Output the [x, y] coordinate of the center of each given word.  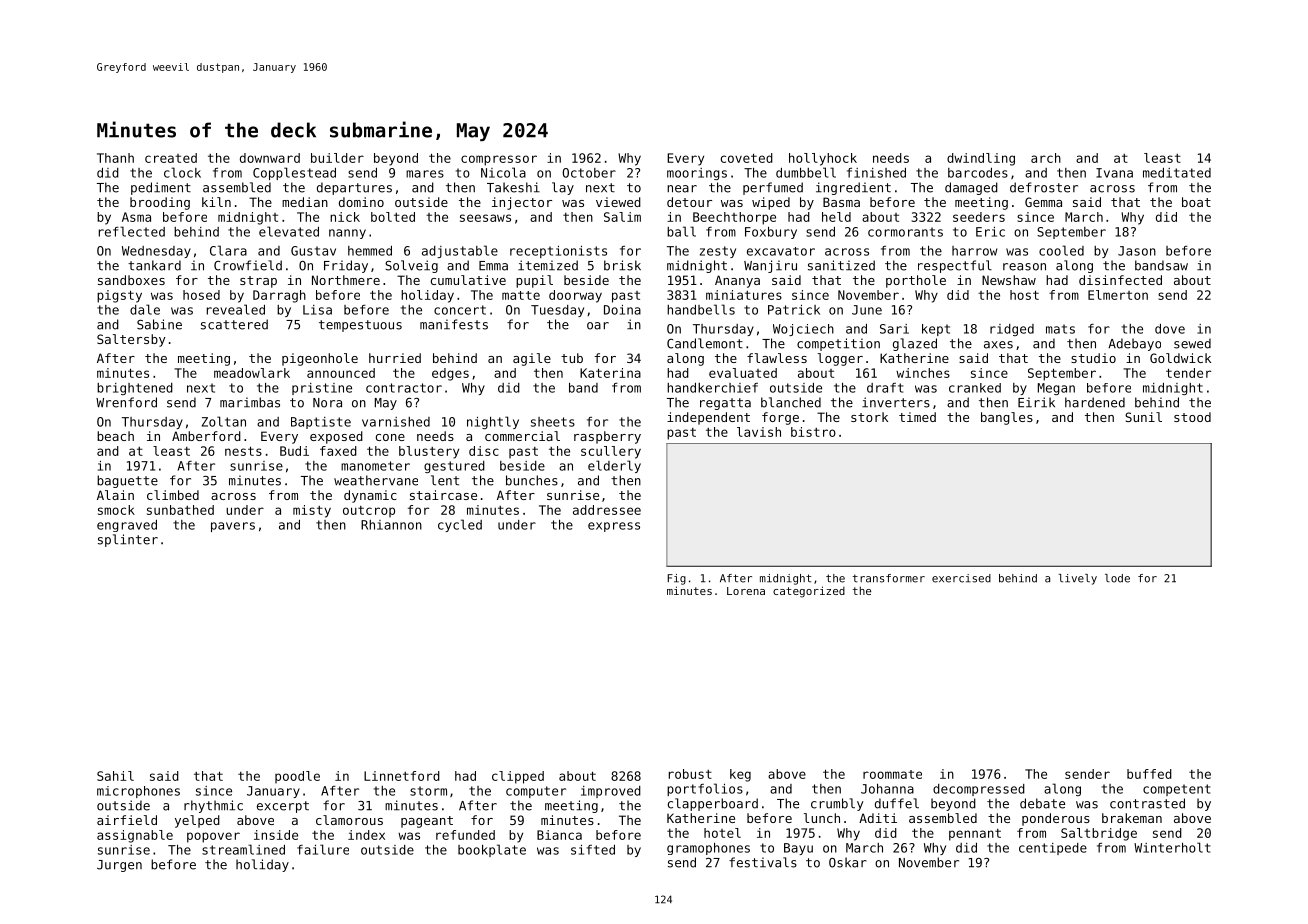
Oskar [848, 862]
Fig [676, 579]
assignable [135, 836]
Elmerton [1118, 295]
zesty [718, 252]
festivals [763, 862]
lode [1117, 578]
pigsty [119, 296]
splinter [128, 540]
